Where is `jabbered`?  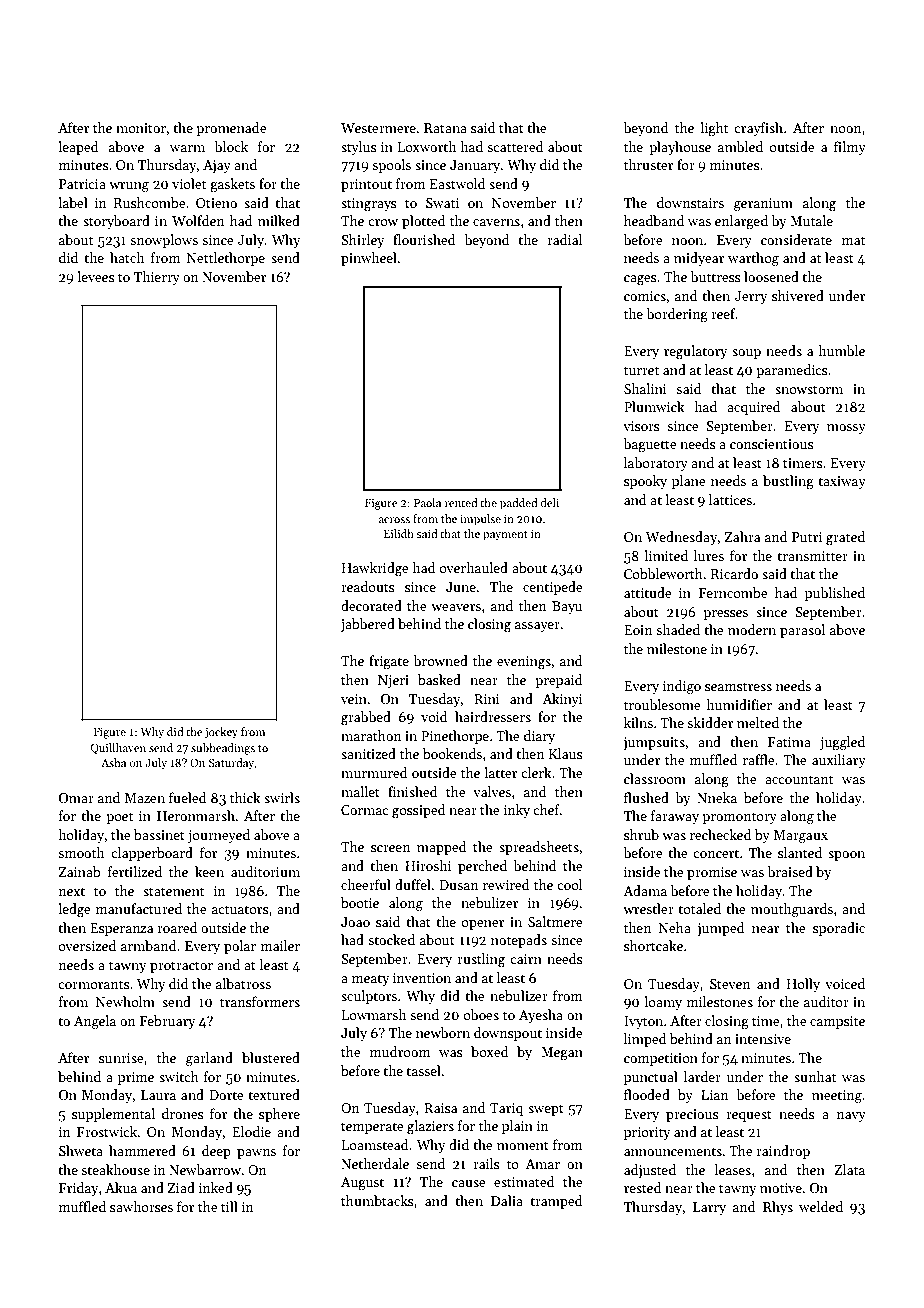 jabbered is located at coordinates (367, 625).
